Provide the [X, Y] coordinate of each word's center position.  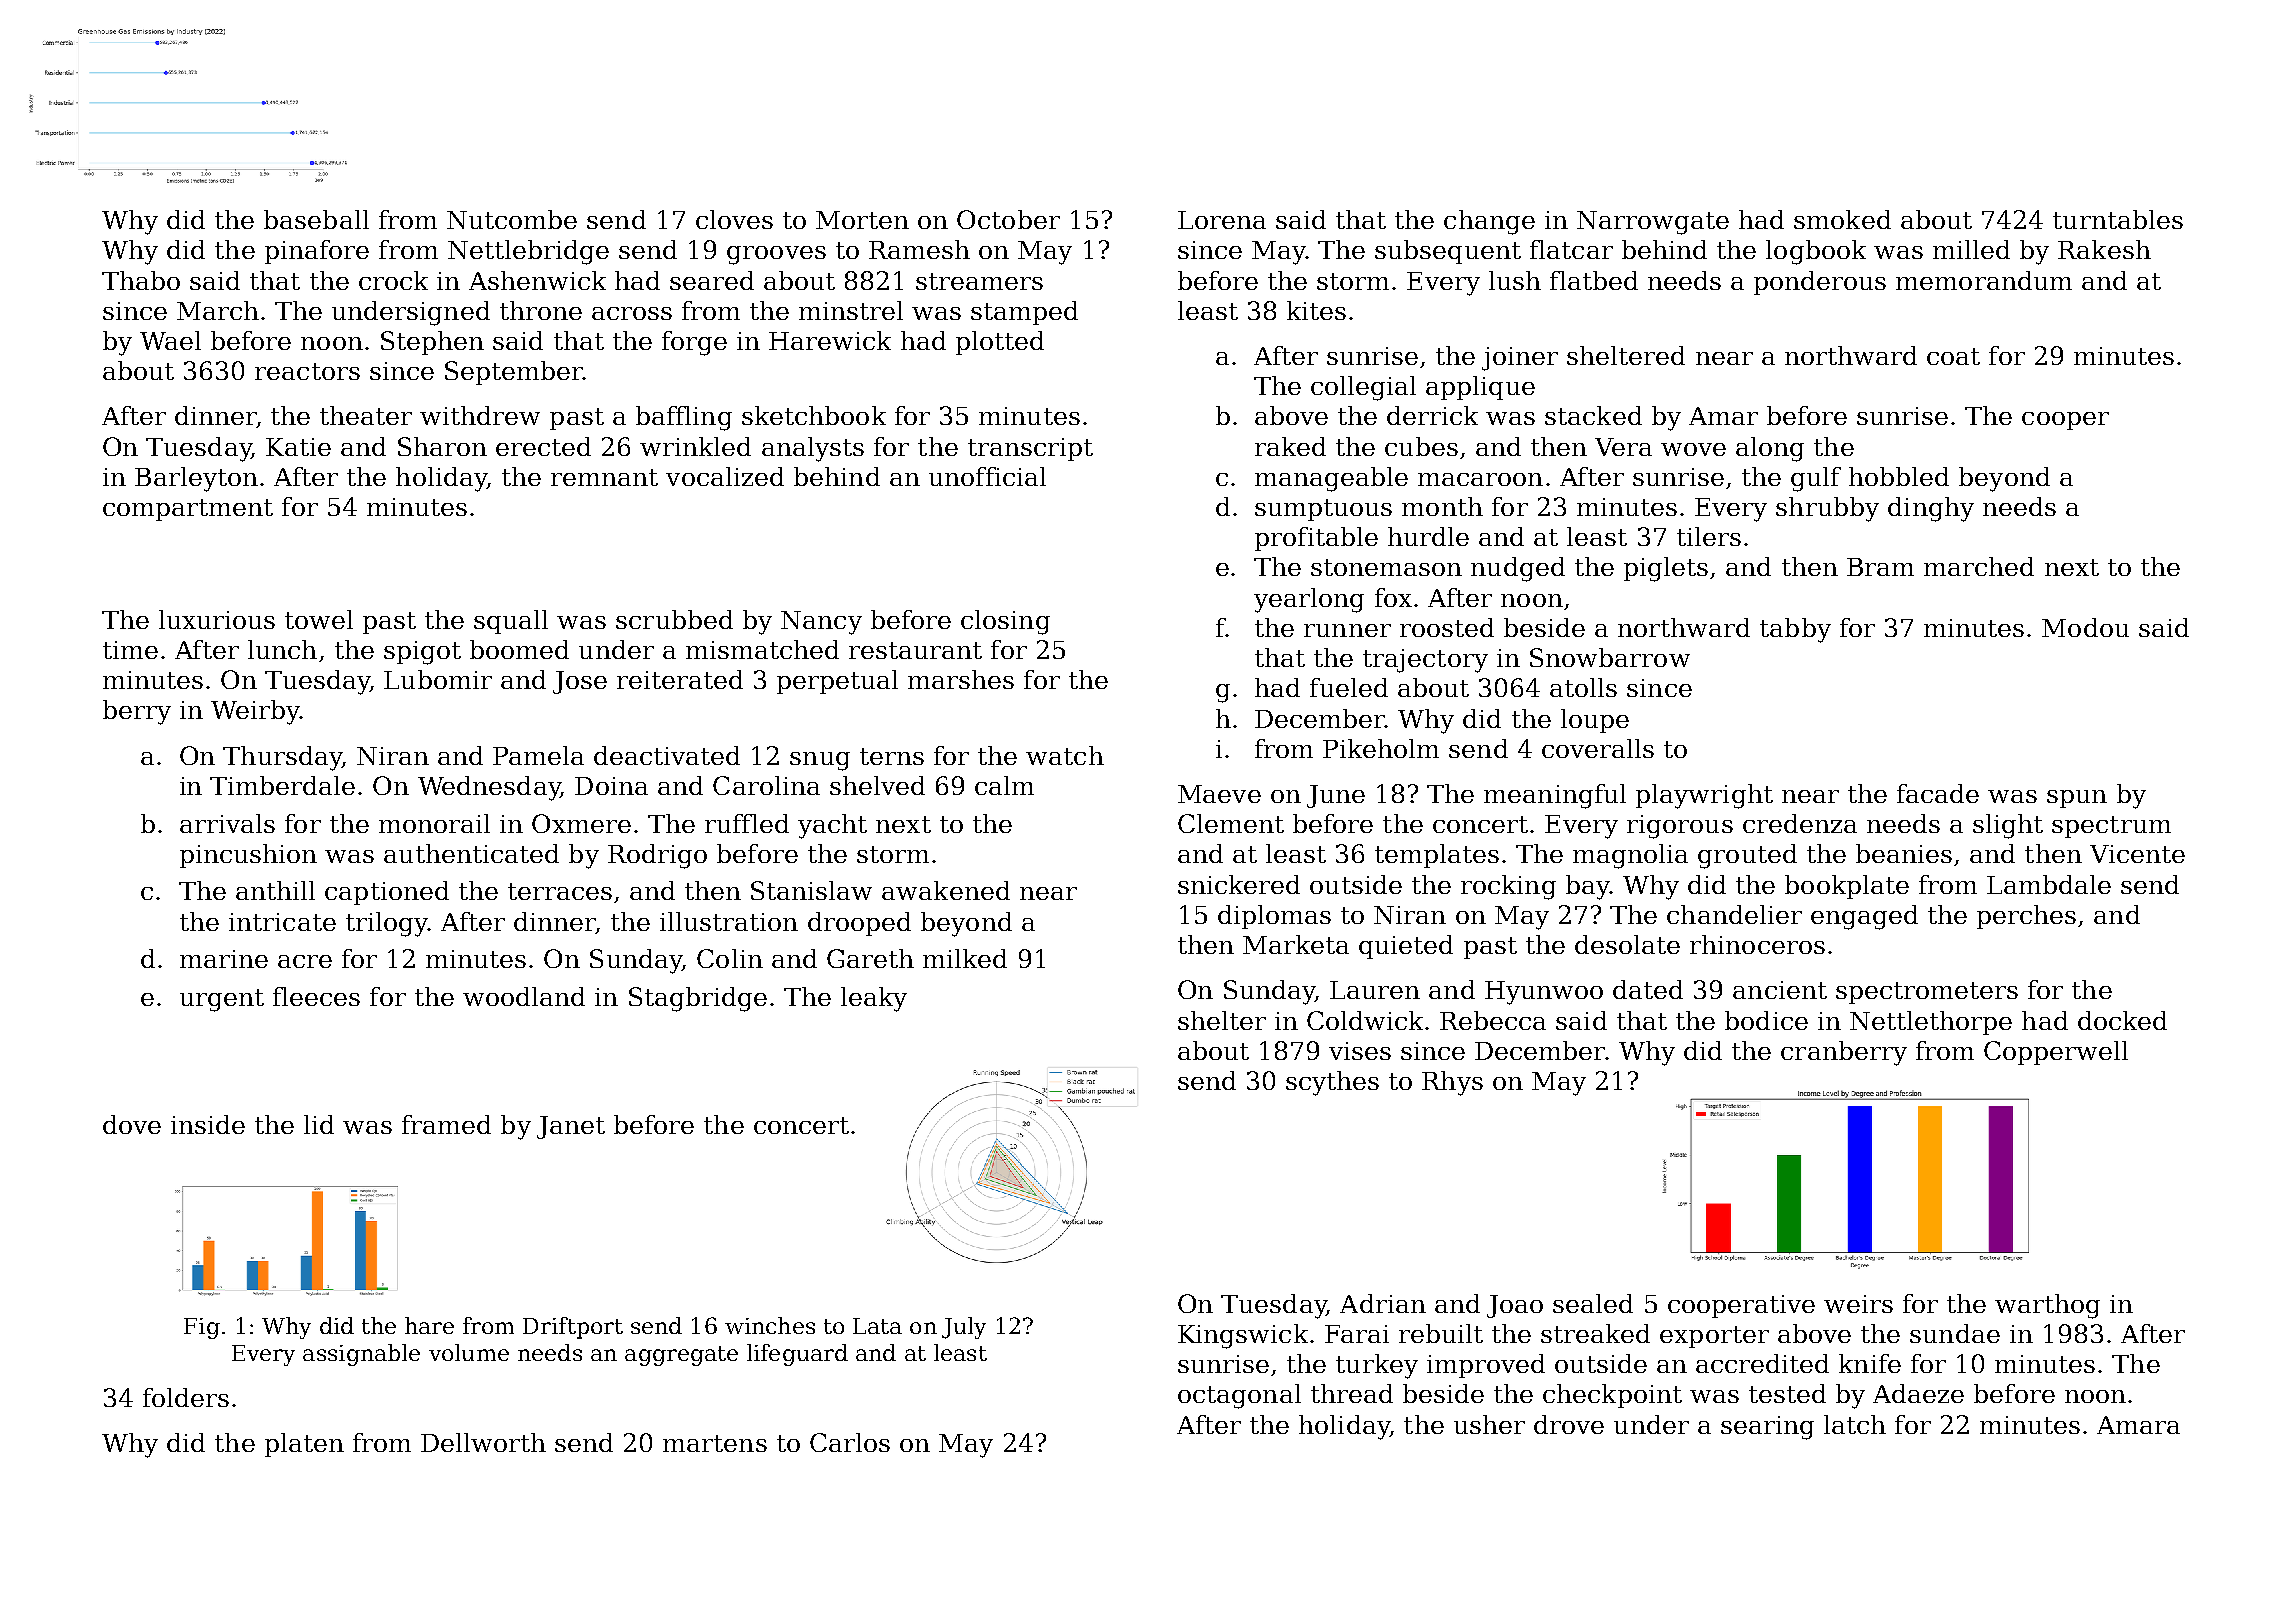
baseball [316, 219]
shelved [877, 785]
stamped [1024, 313]
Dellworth [483, 1442]
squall [511, 622]
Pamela [538, 755]
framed [446, 1124]
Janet [571, 1127]
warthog [2047, 1306]
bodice [1766, 1020]
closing [1005, 622]
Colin [730, 958]
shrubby [1827, 509]
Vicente [2137, 854]
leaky [874, 999]
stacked [1593, 415]
